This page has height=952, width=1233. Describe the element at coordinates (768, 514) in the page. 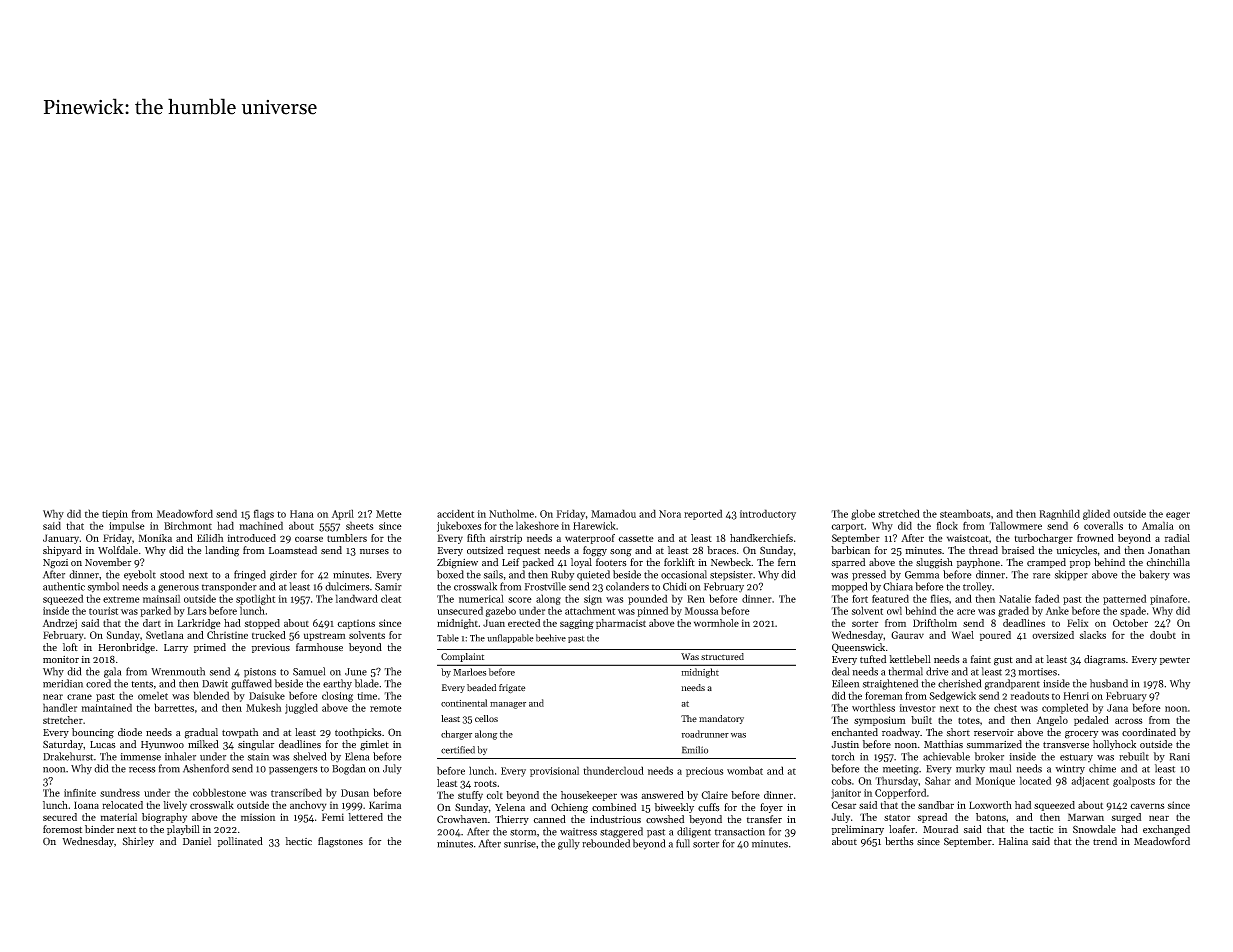

I see `introductory` at that location.
